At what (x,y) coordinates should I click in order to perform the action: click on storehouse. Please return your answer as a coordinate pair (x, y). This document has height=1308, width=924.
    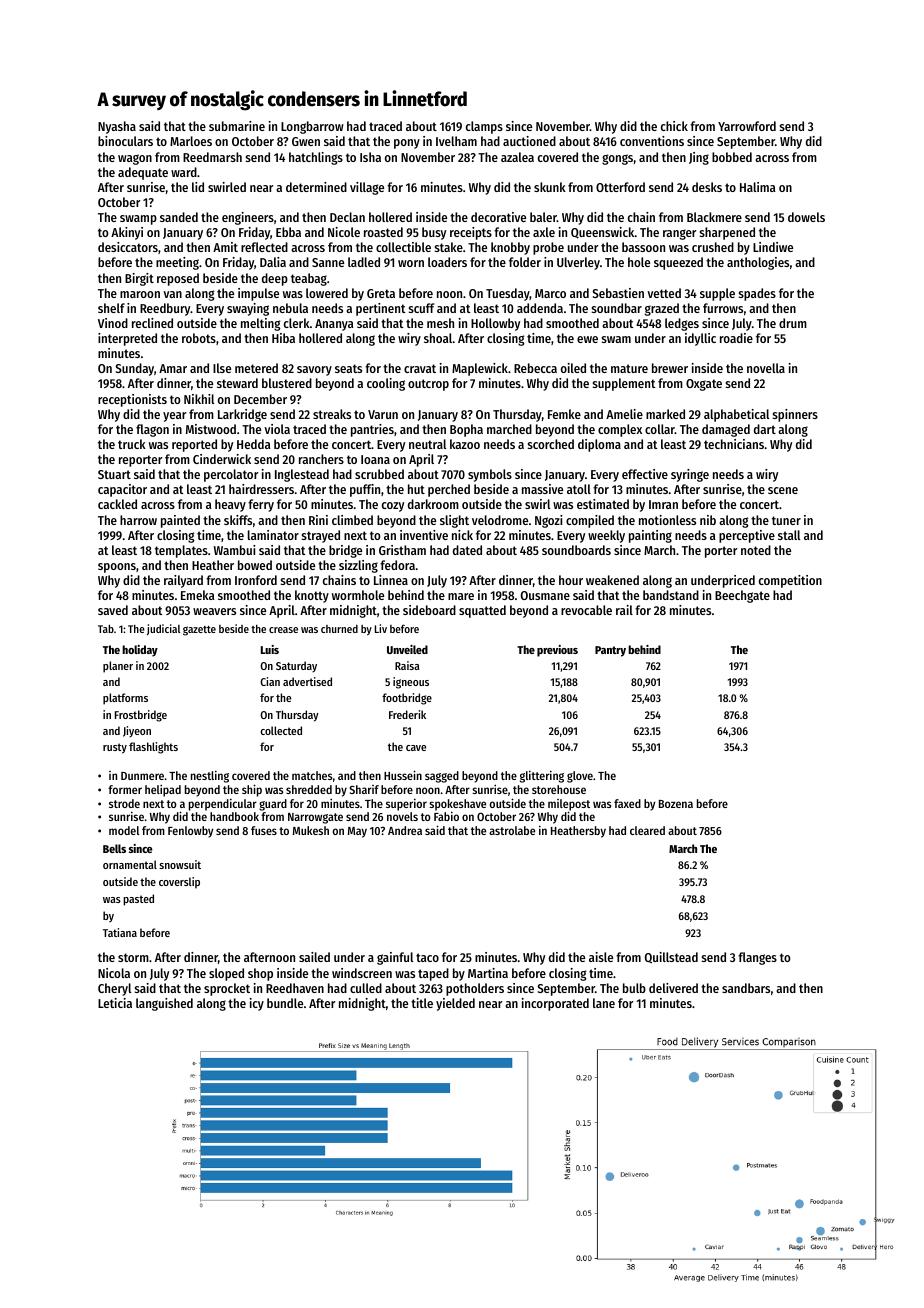
    Looking at the image, I should click on (559, 789).
